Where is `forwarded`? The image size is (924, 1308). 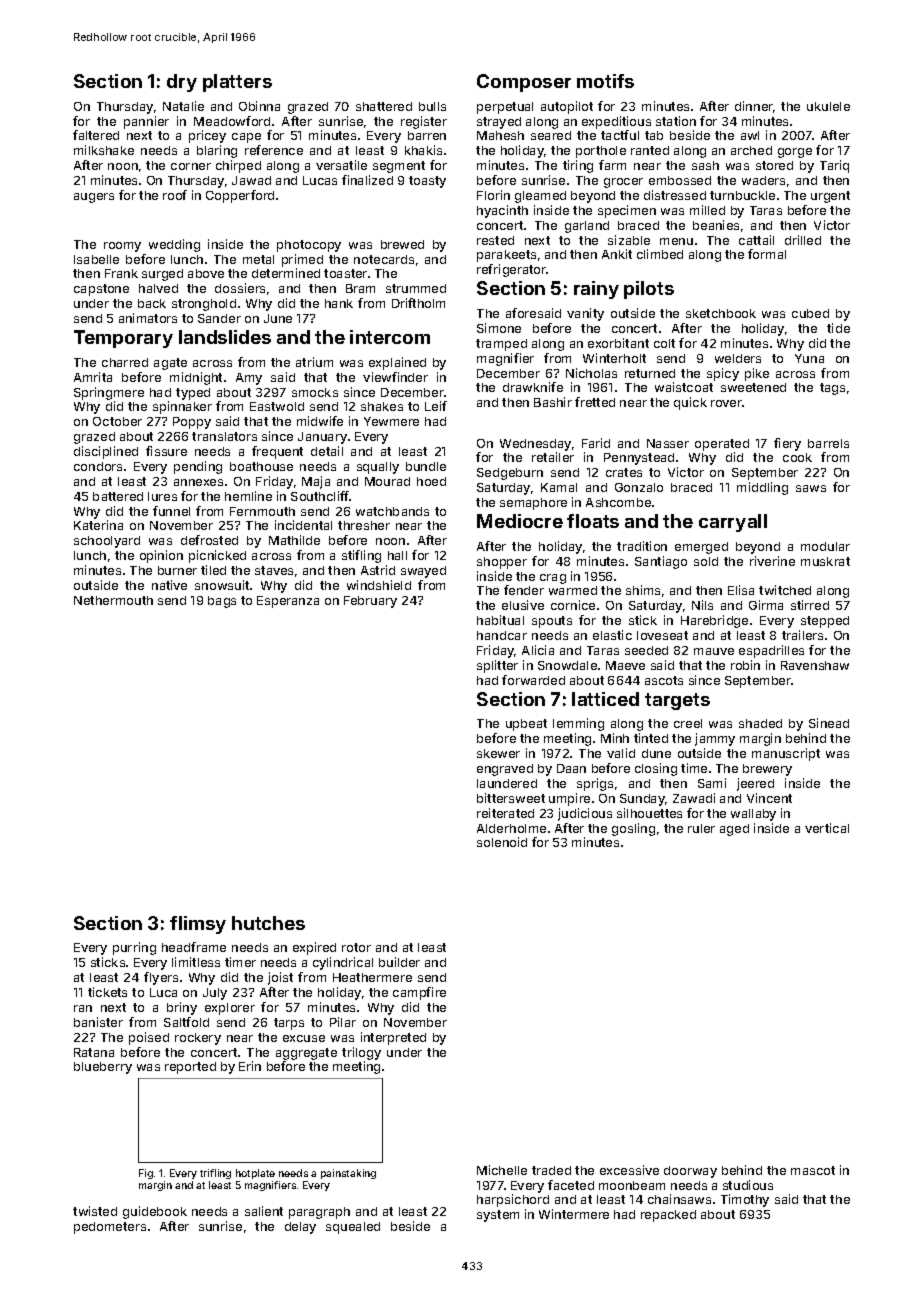
forwarded is located at coordinates (533, 680).
